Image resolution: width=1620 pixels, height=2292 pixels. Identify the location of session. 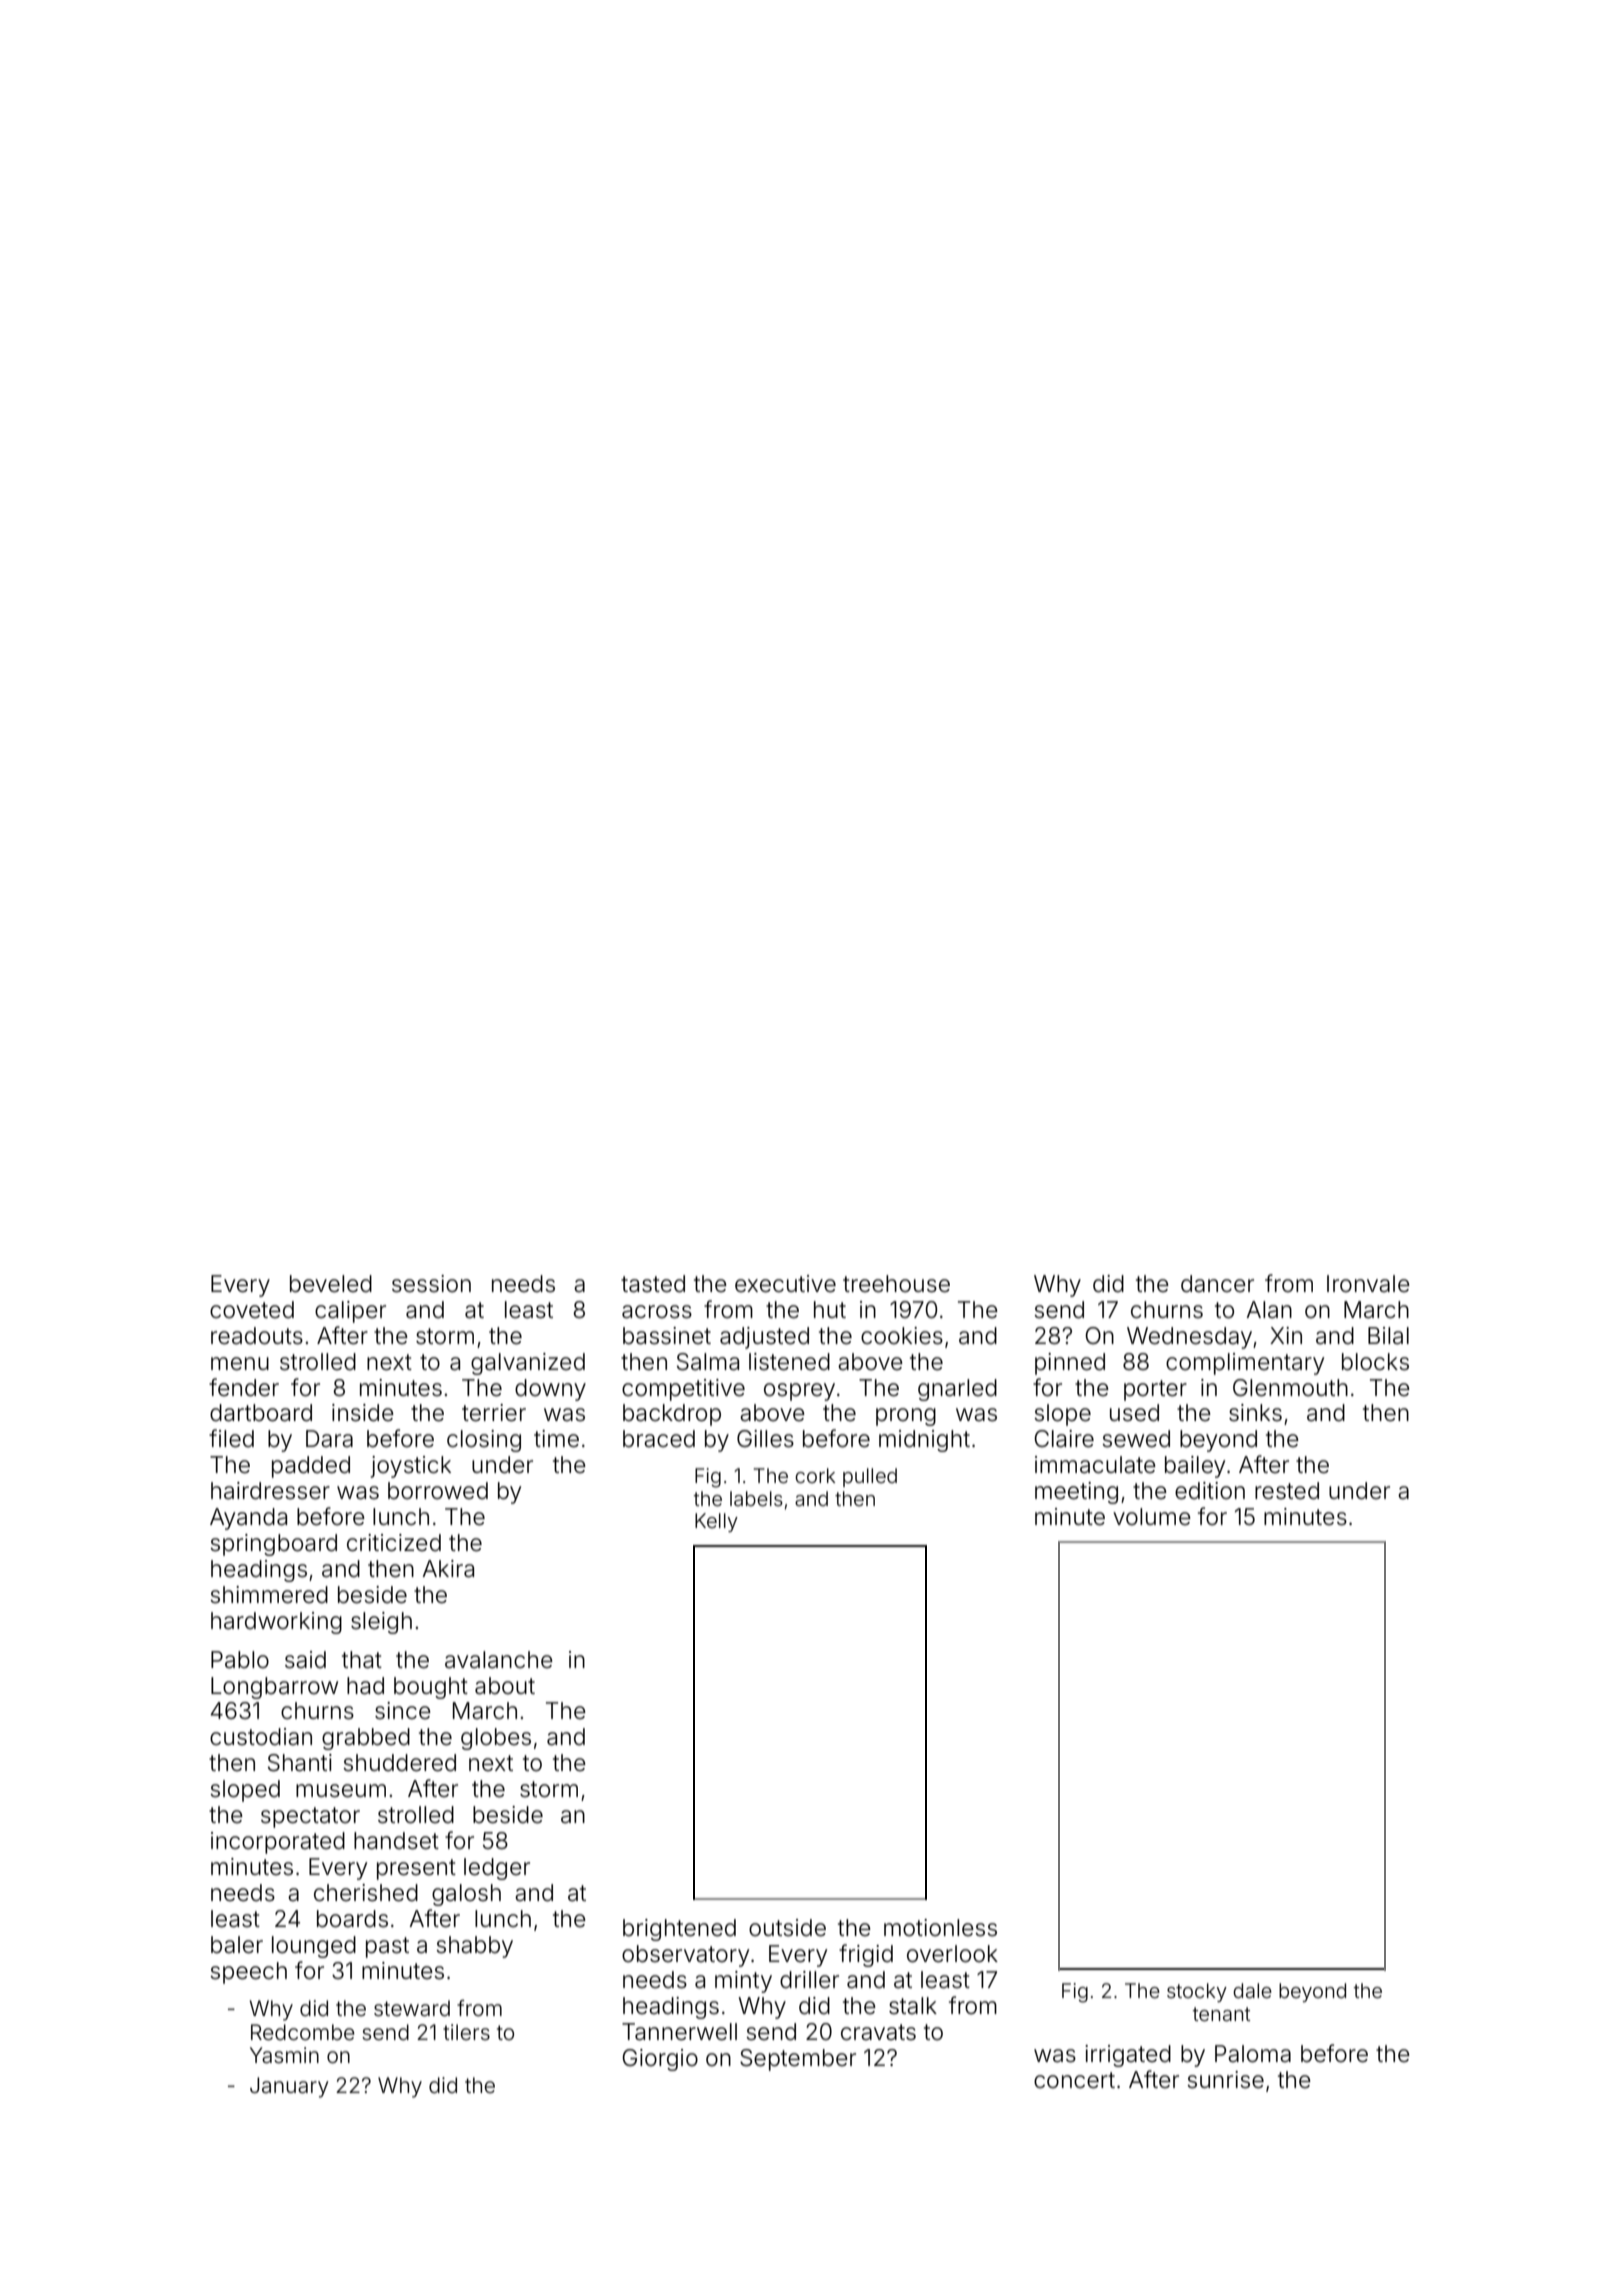
(431, 1284).
